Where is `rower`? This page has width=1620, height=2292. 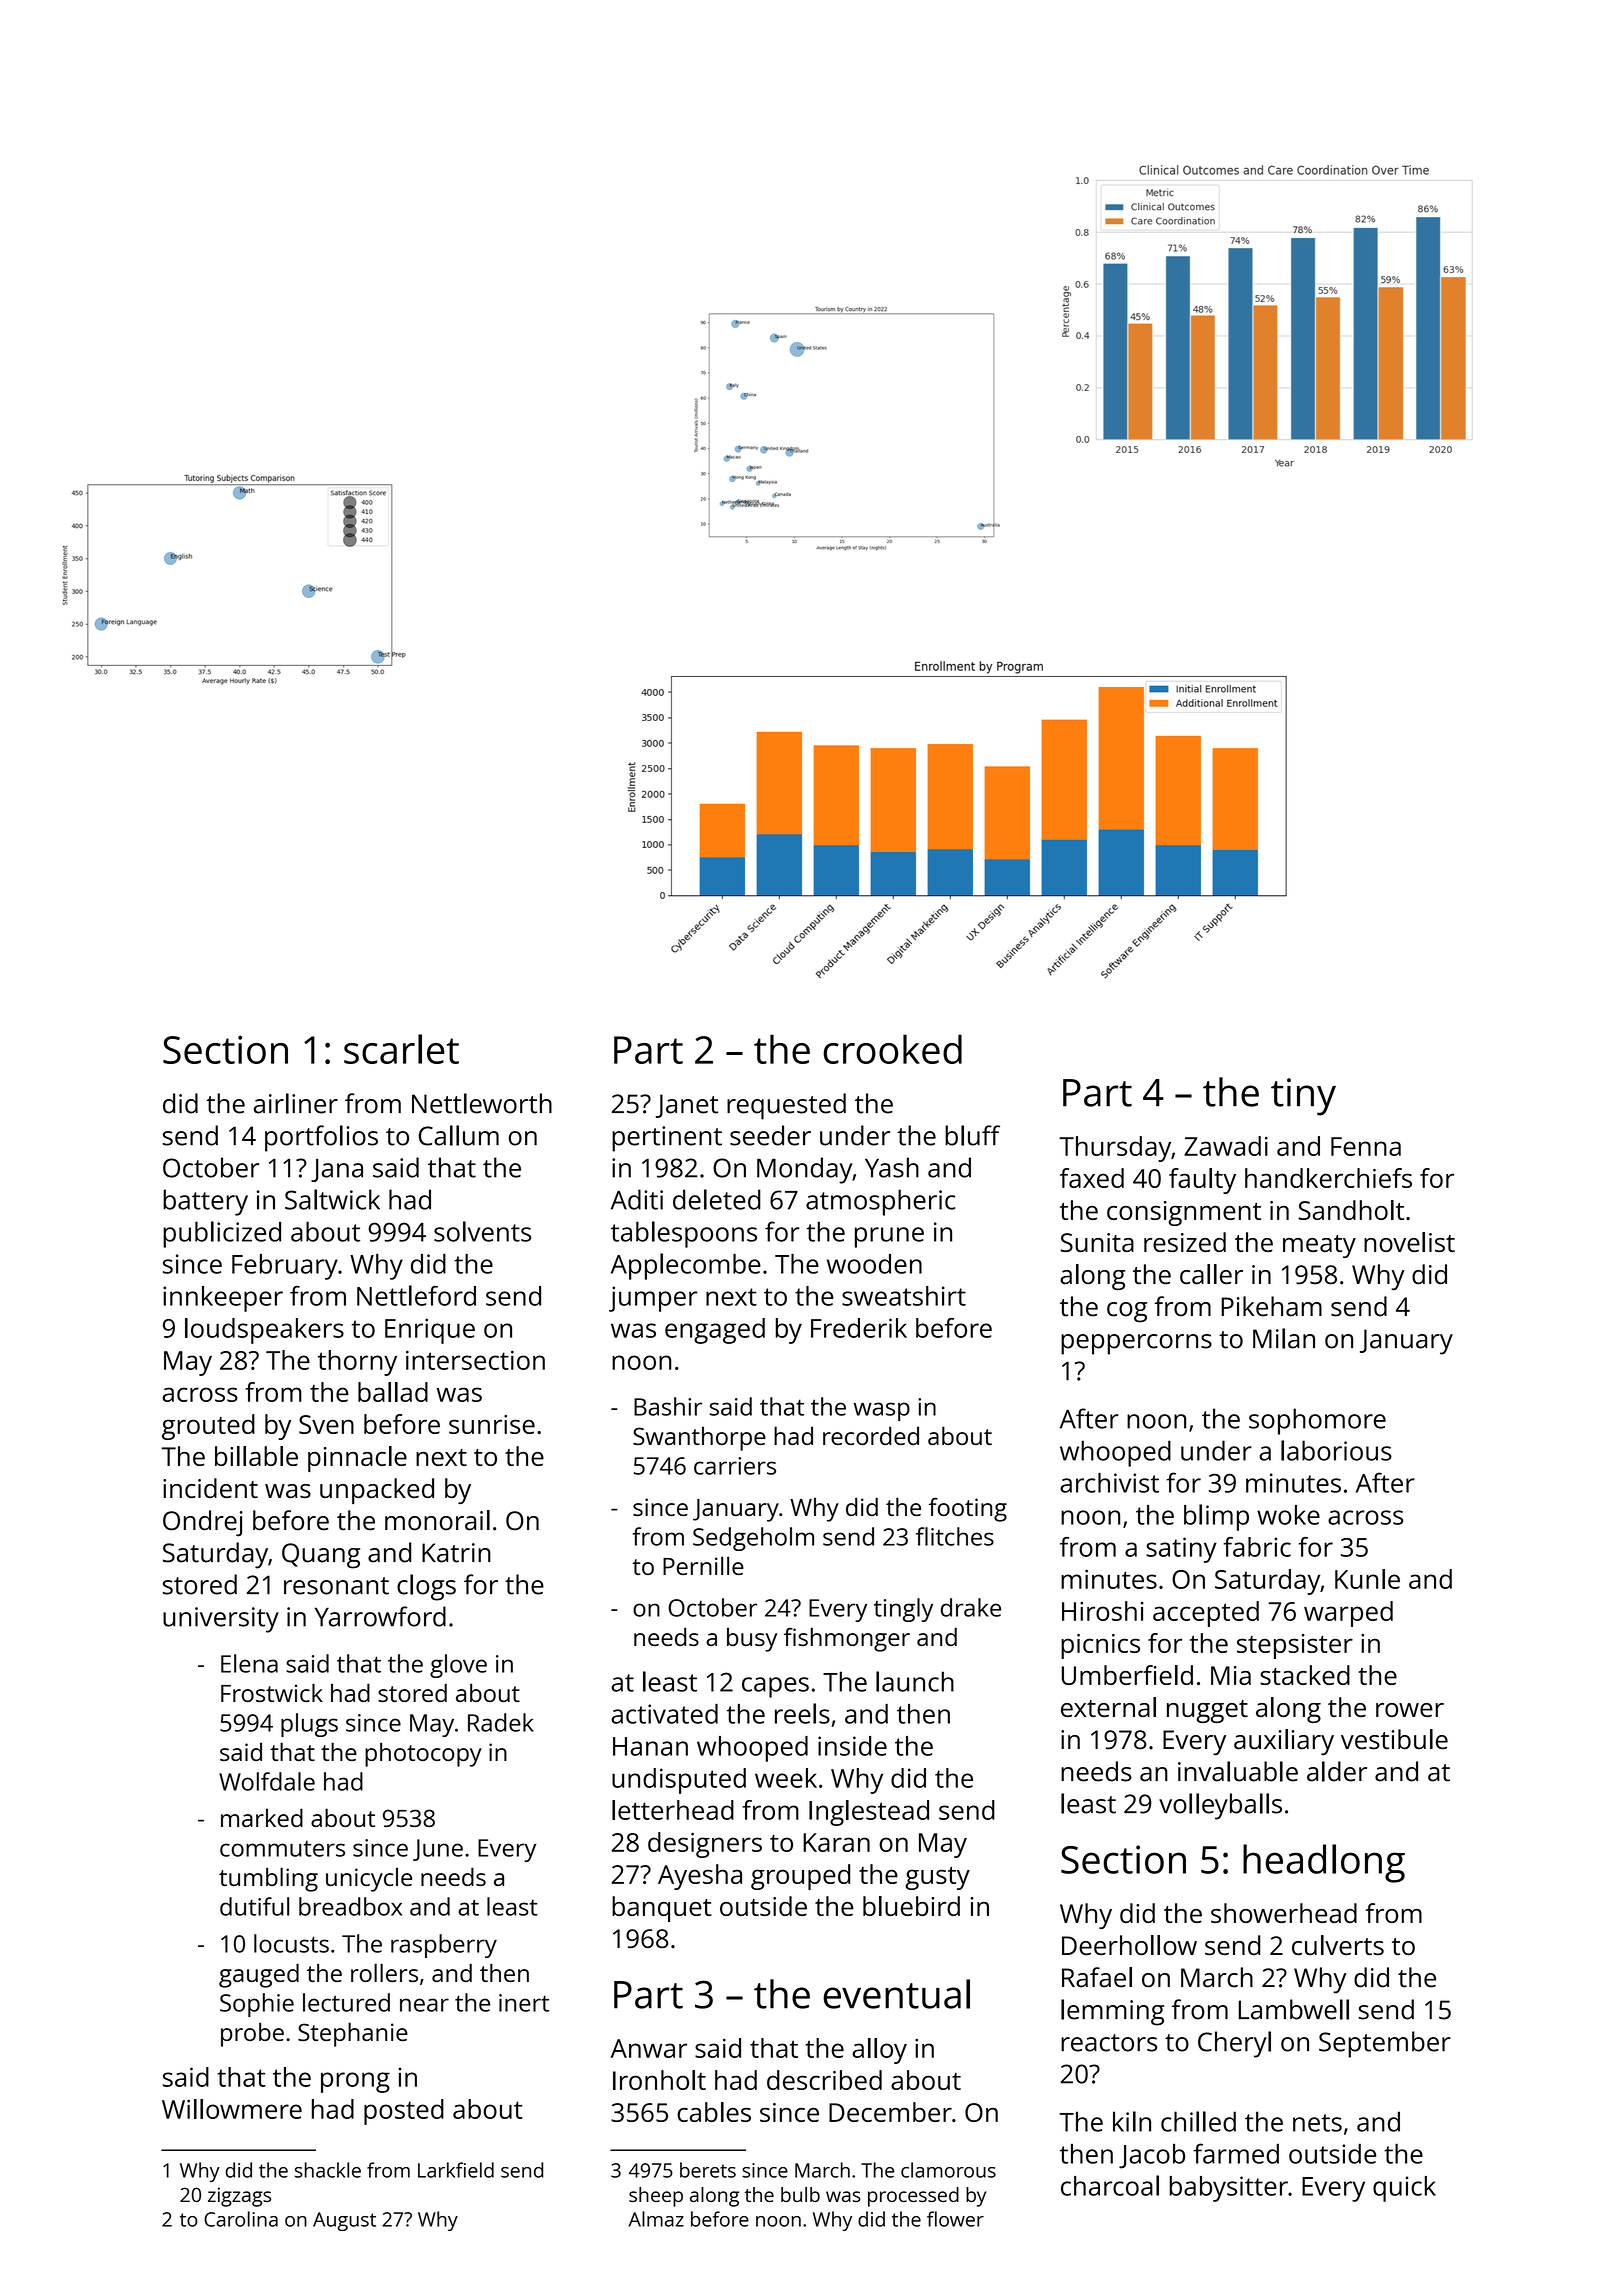
rower is located at coordinates (1410, 1710).
